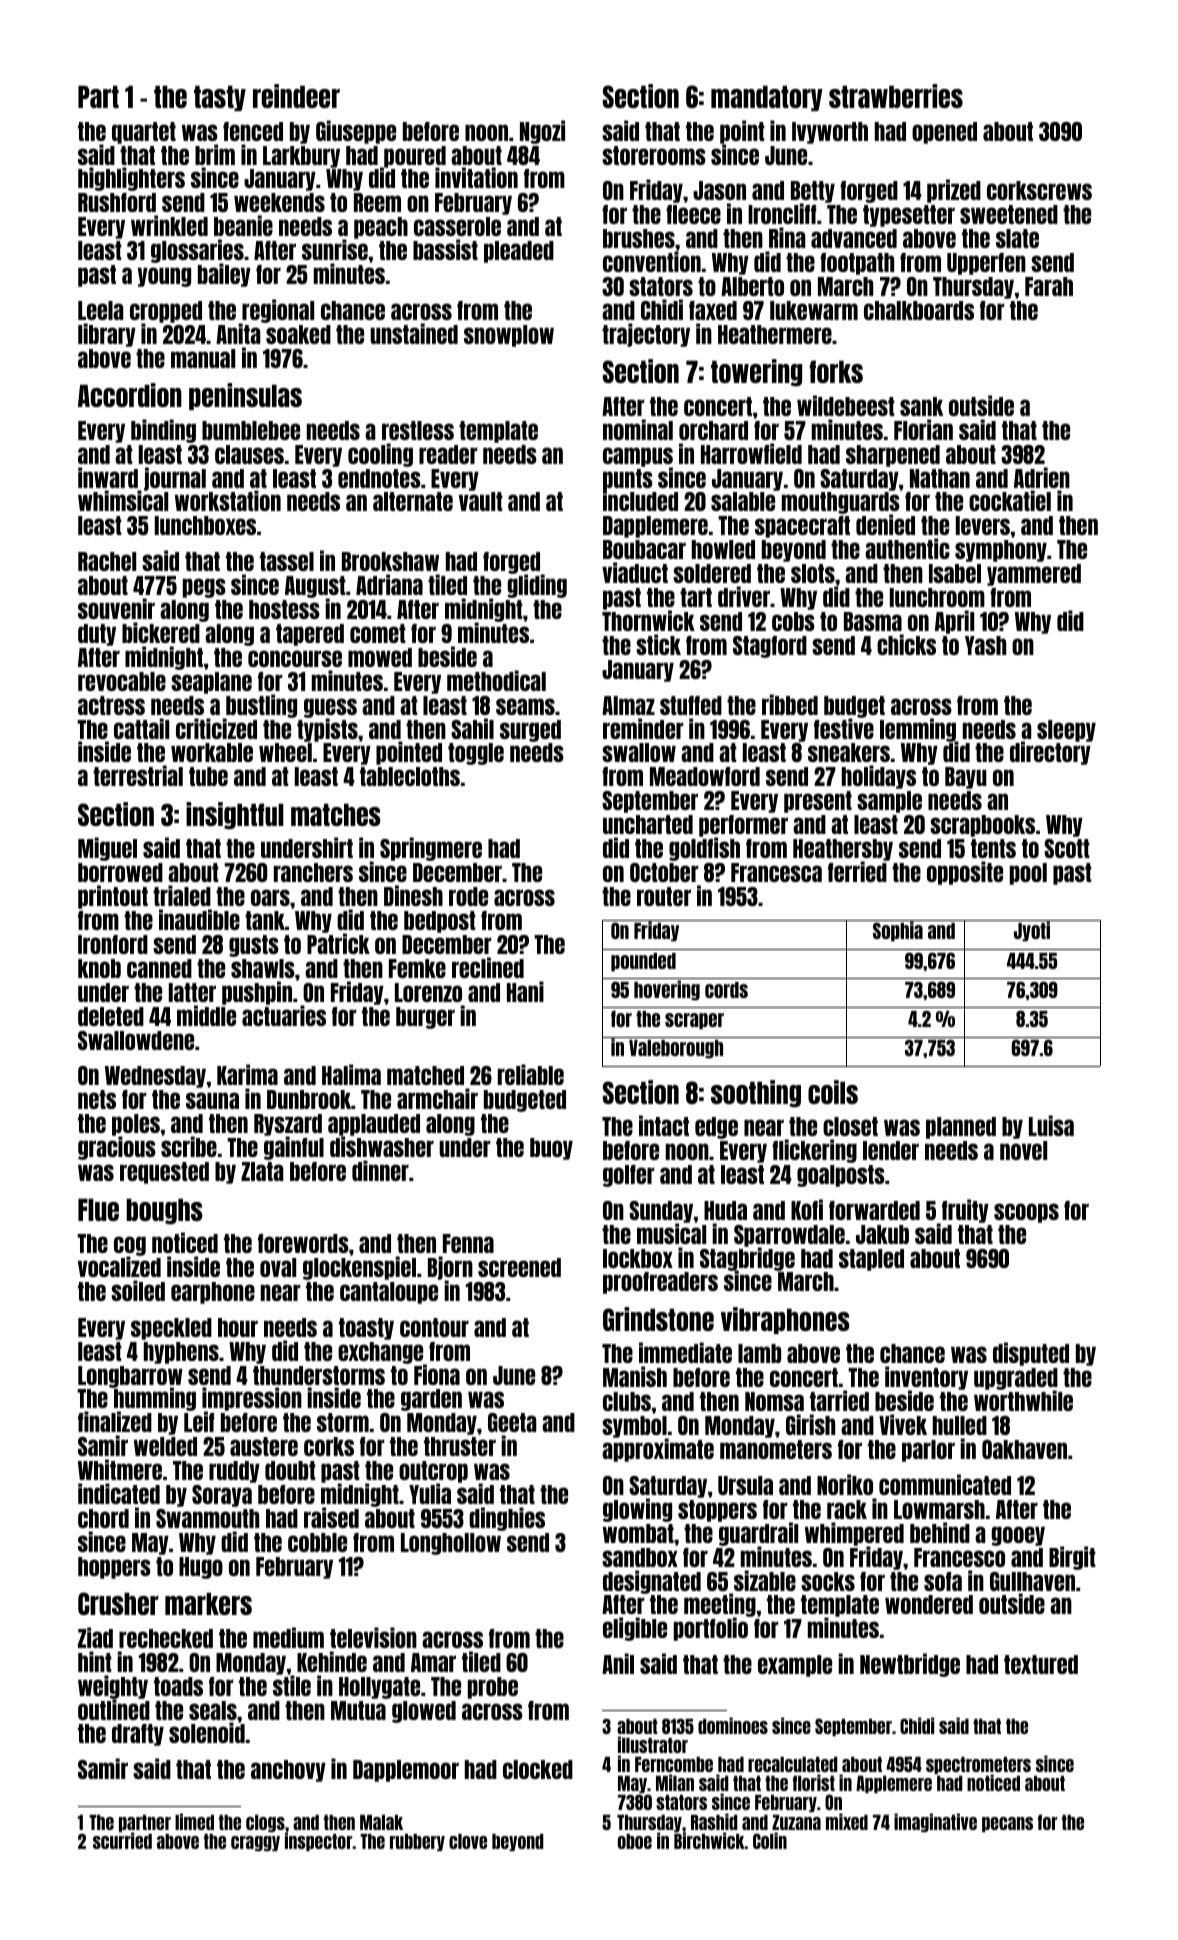 This screenshot has width=1178, height=1940. Describe the element at coordinates (440, 922) in the screenshot. I see `bedpost` at that location.
